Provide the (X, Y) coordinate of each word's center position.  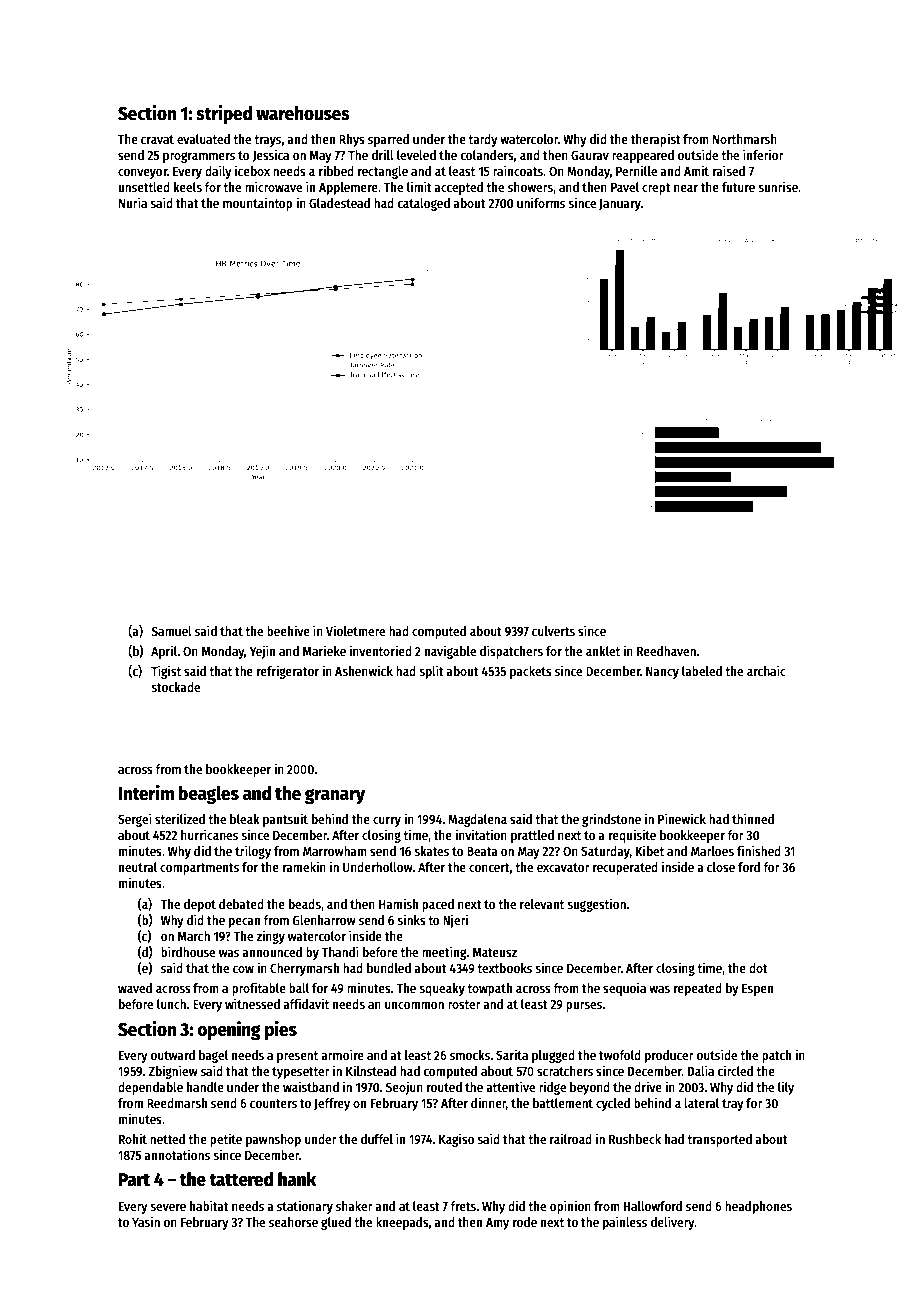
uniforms (541, 202)
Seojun (404, 1088)
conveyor (142, 174)
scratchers (565, 1071)
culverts (553, 631)
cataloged (423, 204)
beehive (288, 630)
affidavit (306, 1003)
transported (719, 1140)
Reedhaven (666, 651)
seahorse (293, 1222)
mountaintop (258, 204)
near (686, 188)
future (738, 187)
